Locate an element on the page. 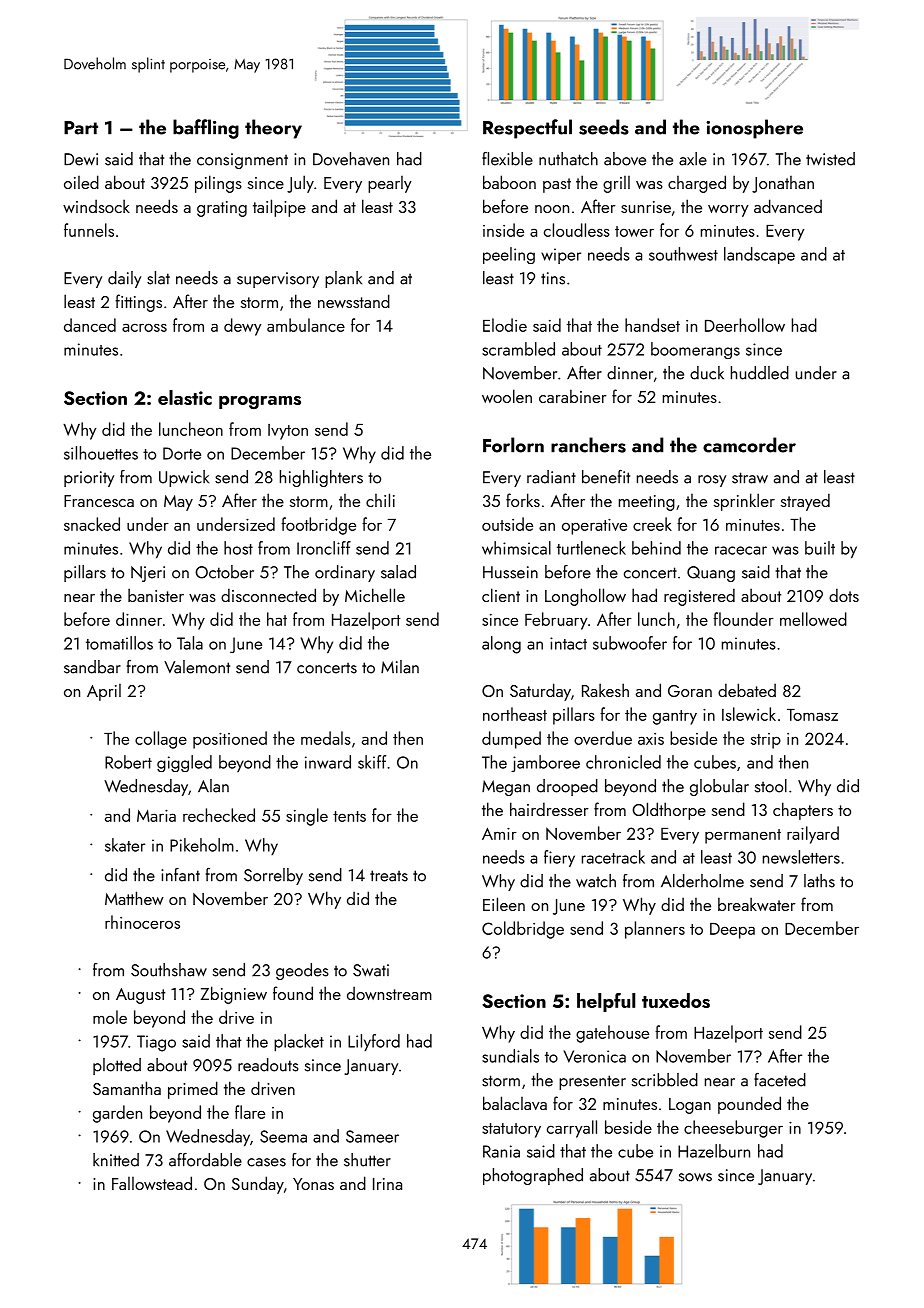 The image size is (924, 1308). statutory is located at coordinates (511, 1130).
